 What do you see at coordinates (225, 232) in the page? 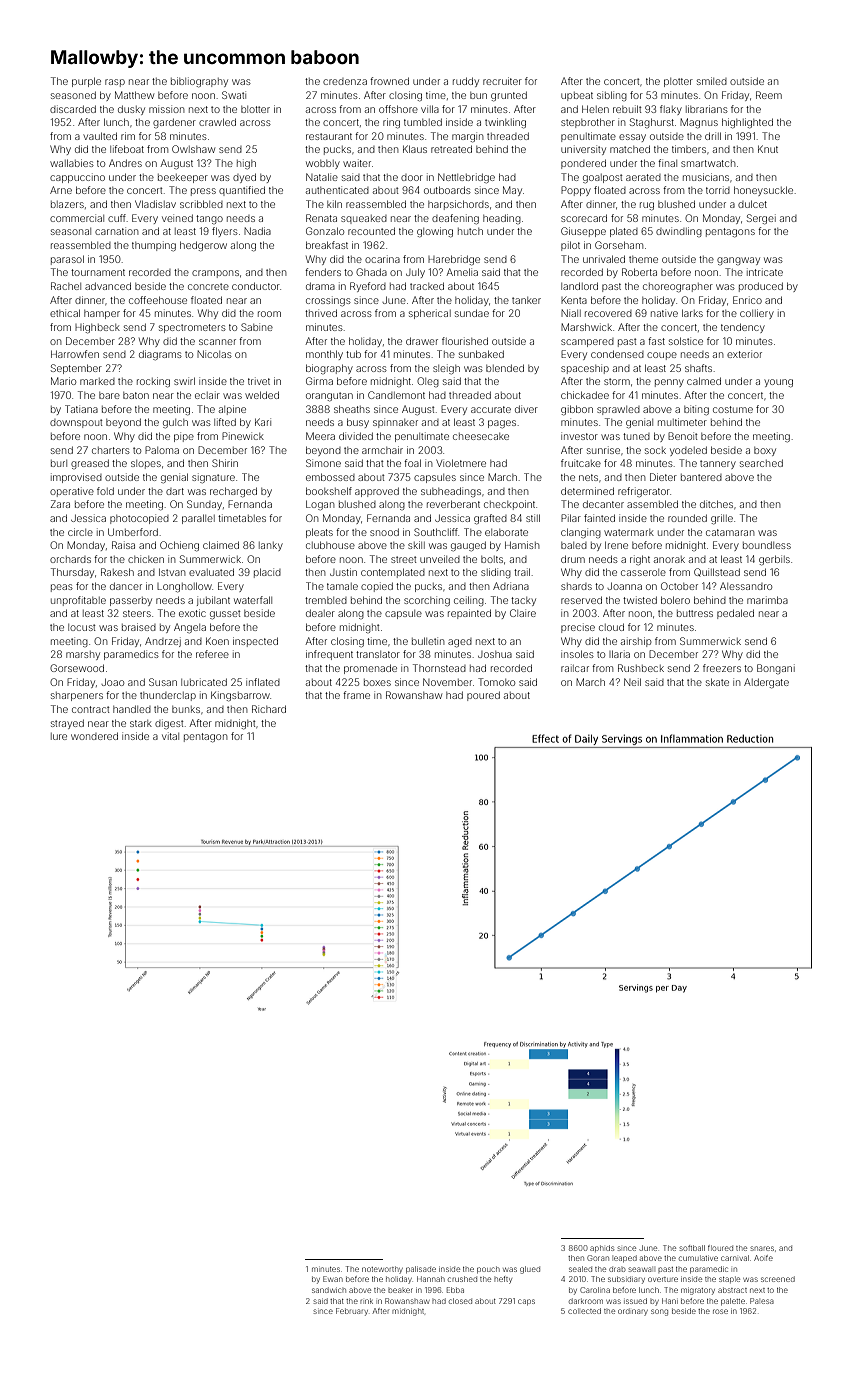
I see `flyers` at bounding box center [225, 232].
